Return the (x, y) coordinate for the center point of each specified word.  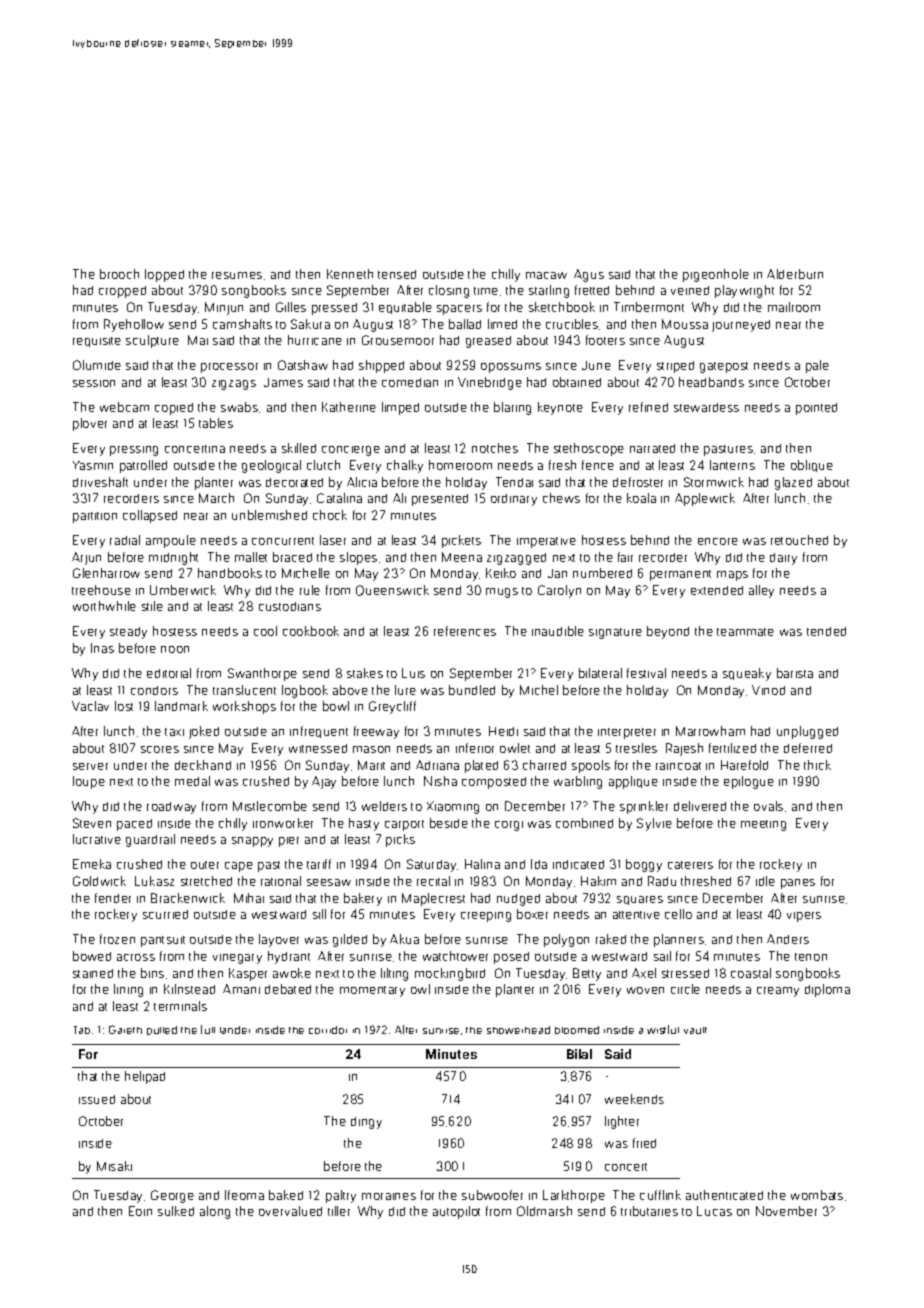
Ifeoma (244, 1195)
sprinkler (644, 807)
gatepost (724, 367)
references (465, 631)
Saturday (431, 865)
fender (113, 898)
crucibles (572, 324)
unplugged (807, 732)
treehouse (101, 590)
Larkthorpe (574, 1196)
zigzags (234, 385)
